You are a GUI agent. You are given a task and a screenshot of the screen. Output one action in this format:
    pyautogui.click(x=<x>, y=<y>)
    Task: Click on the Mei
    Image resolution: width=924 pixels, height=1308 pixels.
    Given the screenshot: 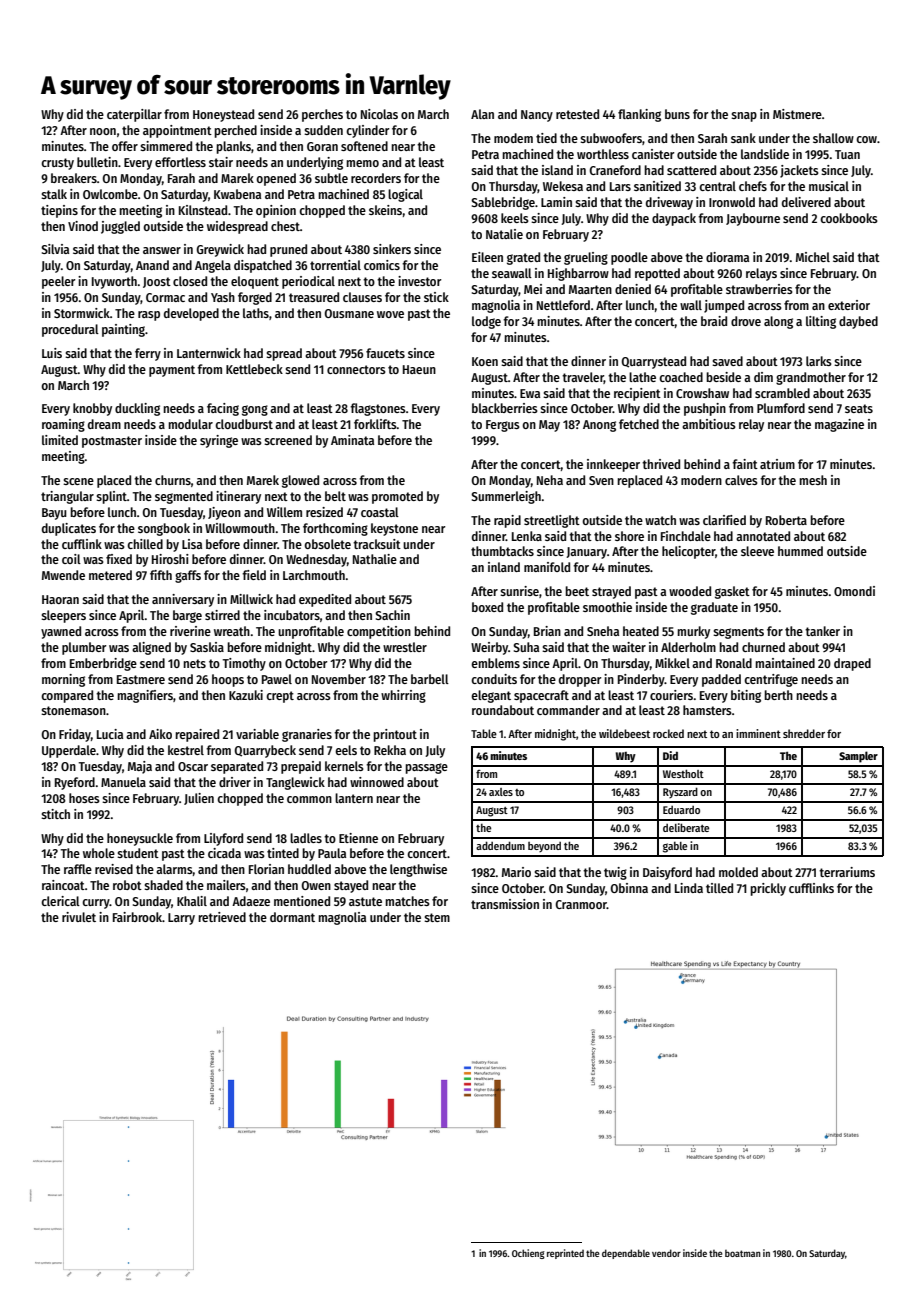 What is the action you would take?
    pyautogui.click(x=533, y=289)
